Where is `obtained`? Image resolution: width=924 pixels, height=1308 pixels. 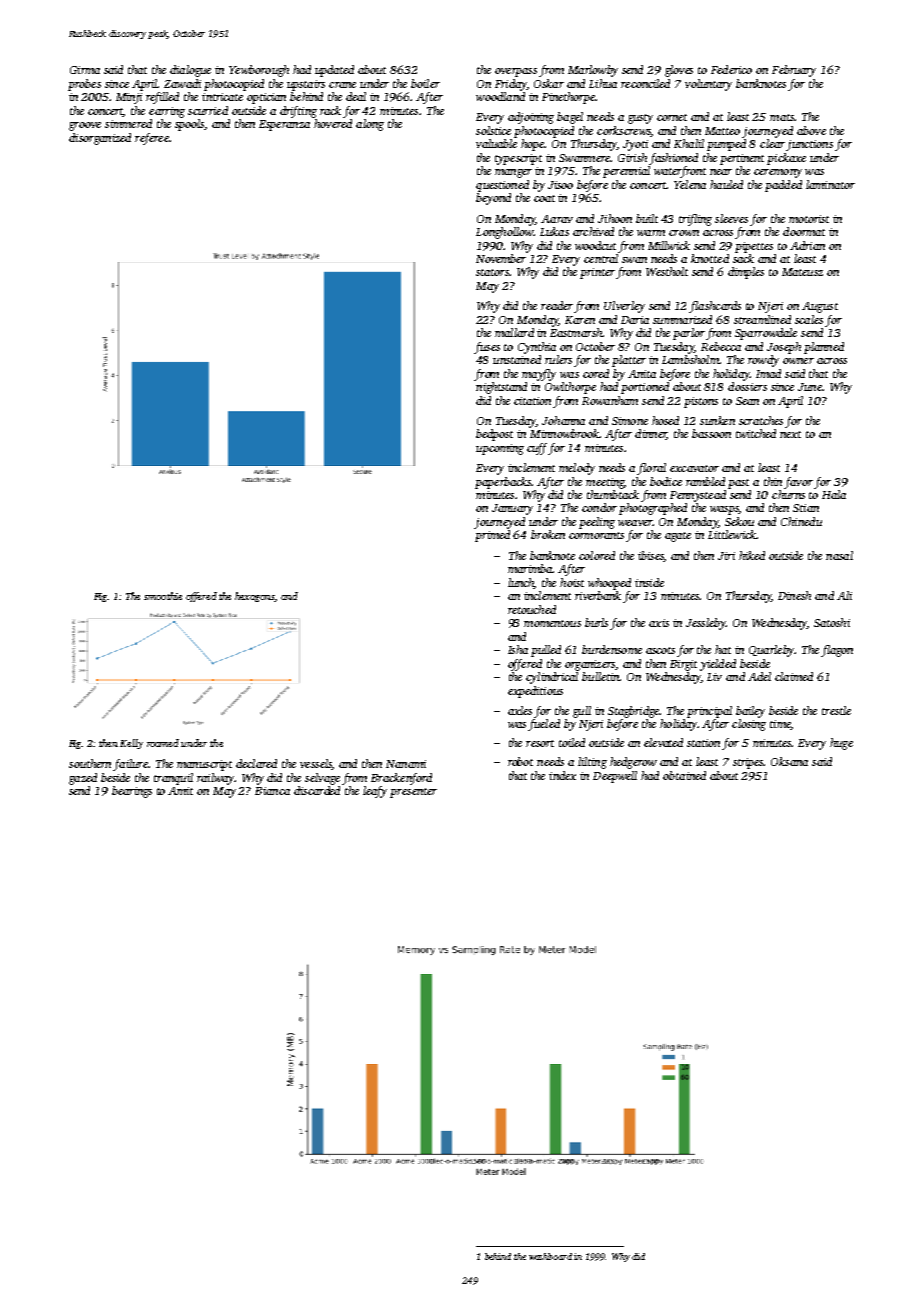 obtained is located at coordinates (684, 775).
